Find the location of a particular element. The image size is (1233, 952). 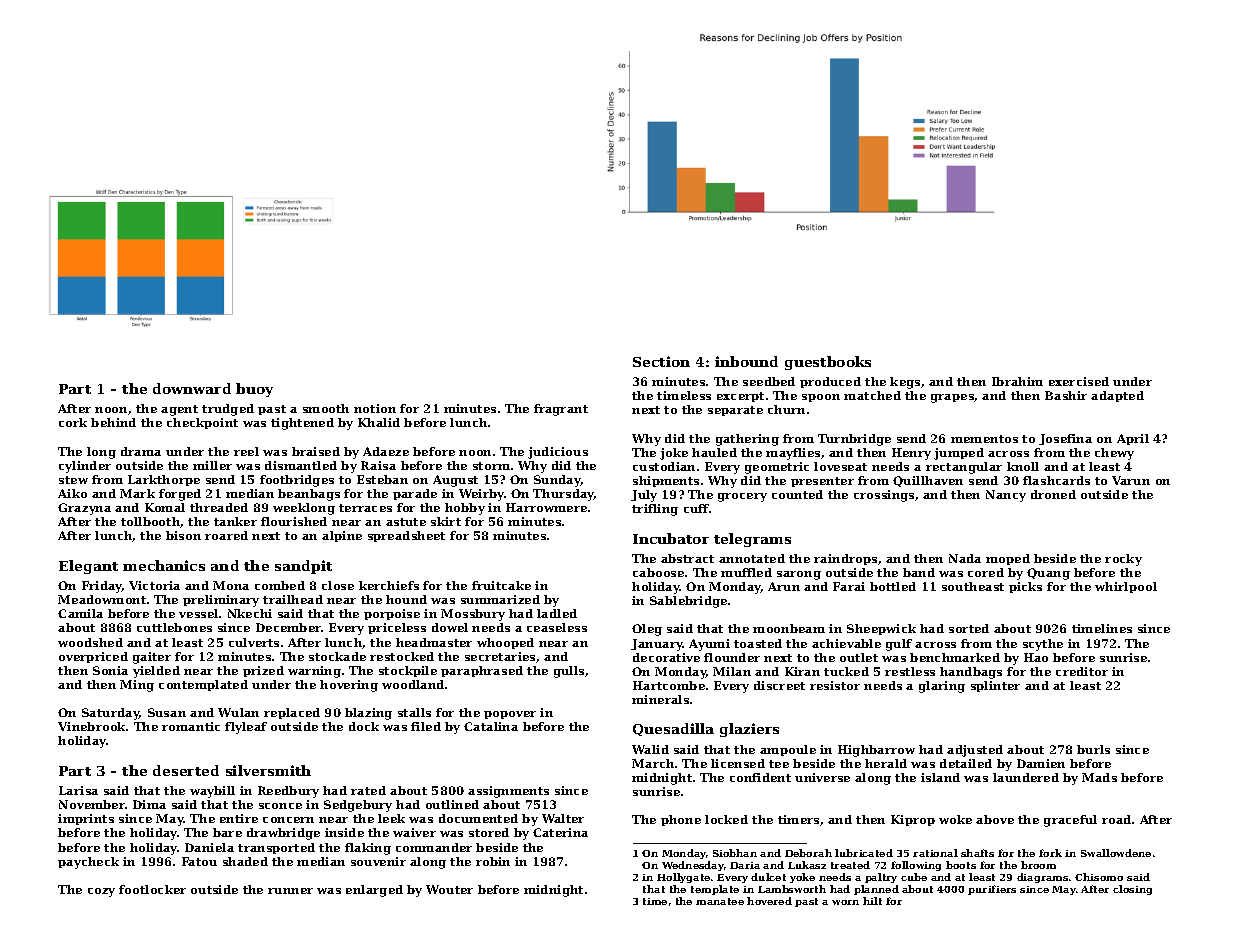

priceless is located at coordinates (397, 628).
